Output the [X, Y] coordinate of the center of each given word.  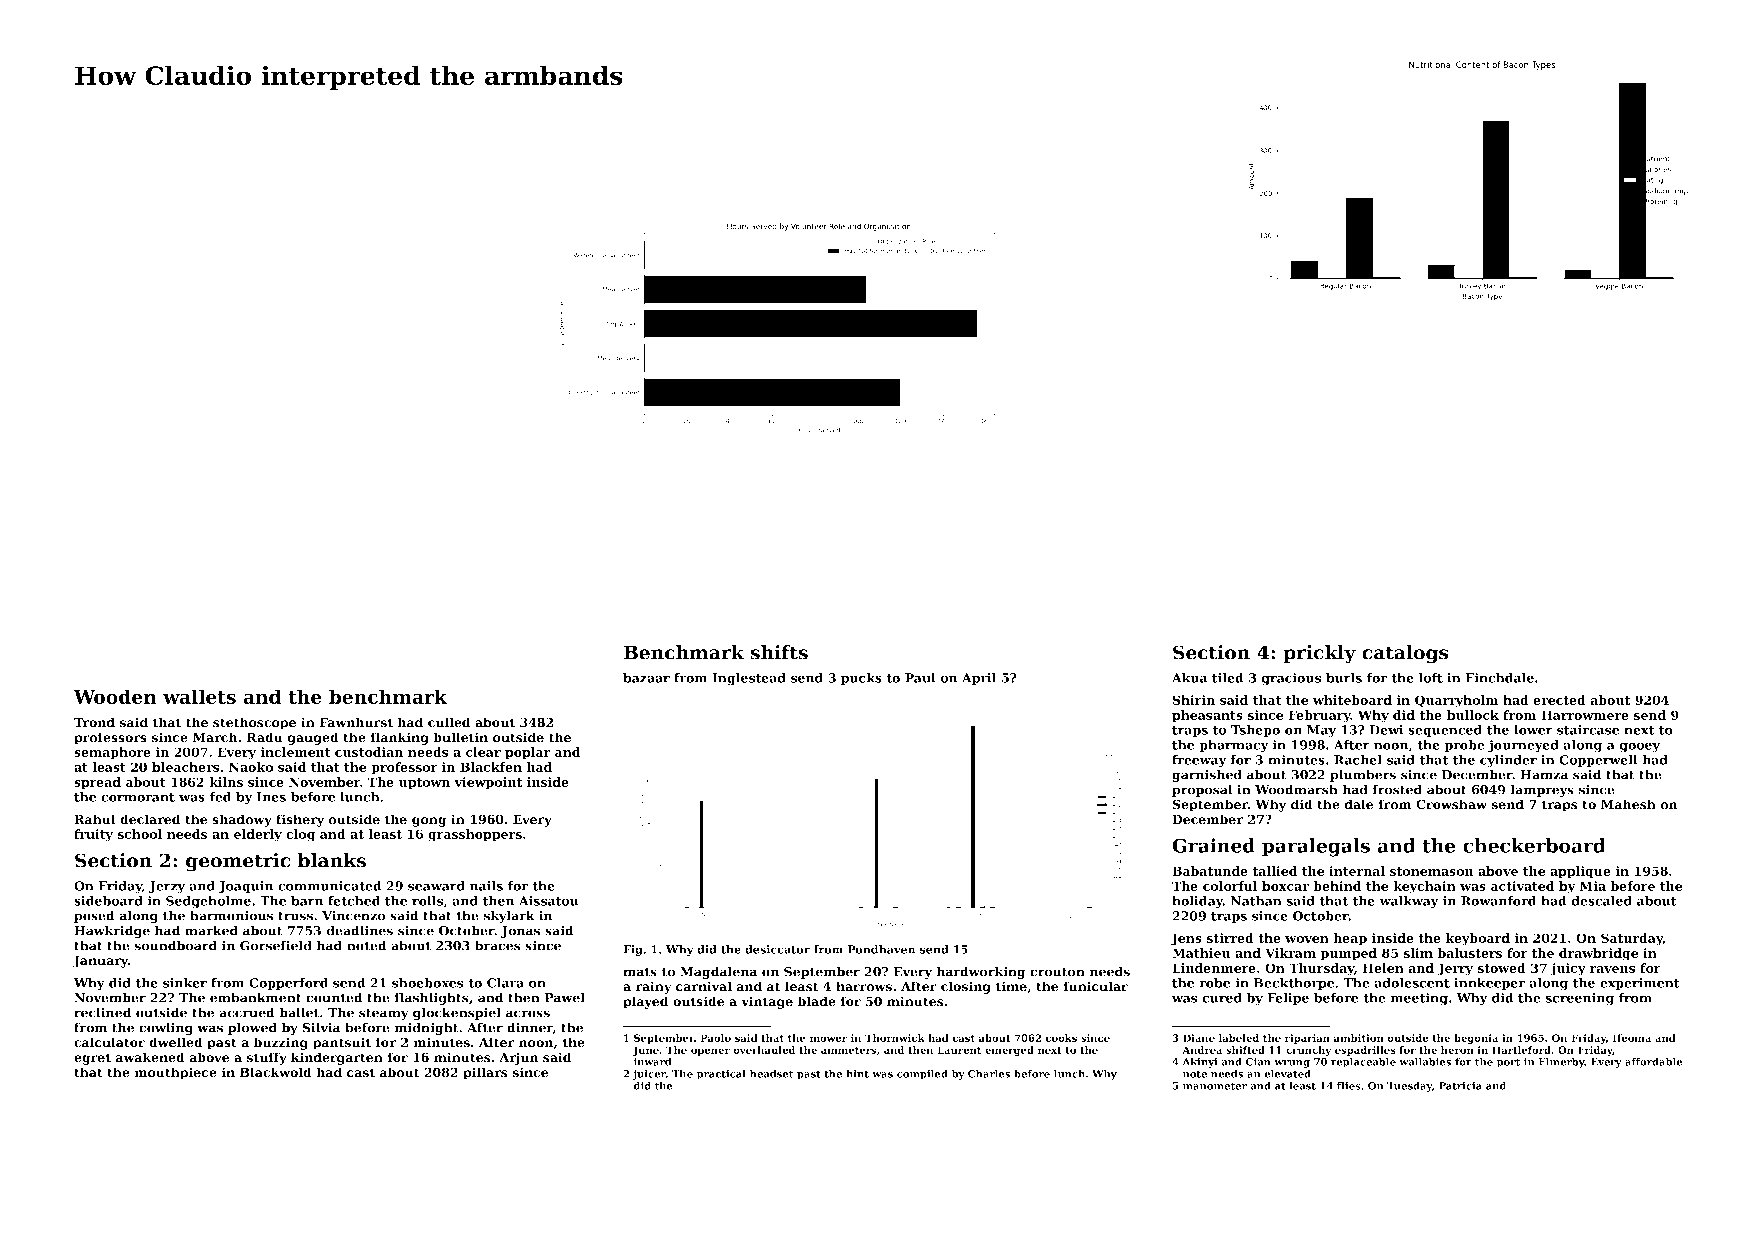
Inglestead [749, 679]
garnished [1207, 775]
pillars [485, 1073]
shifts [779, 652]
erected [1559, 700]
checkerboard [1534, 845]
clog [300, 835]
